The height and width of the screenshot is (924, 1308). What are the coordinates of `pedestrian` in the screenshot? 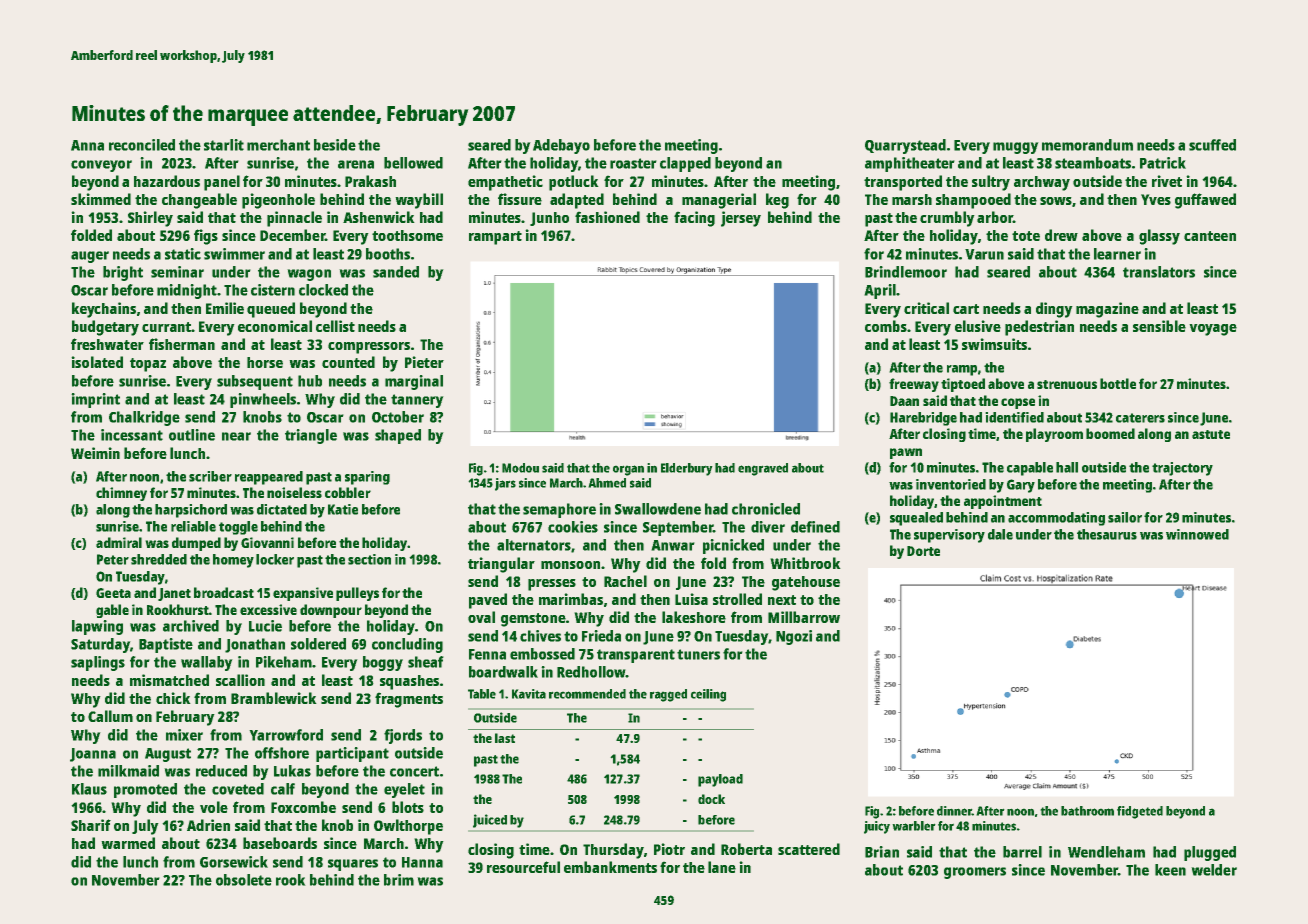 It's located at (1039, 328).
